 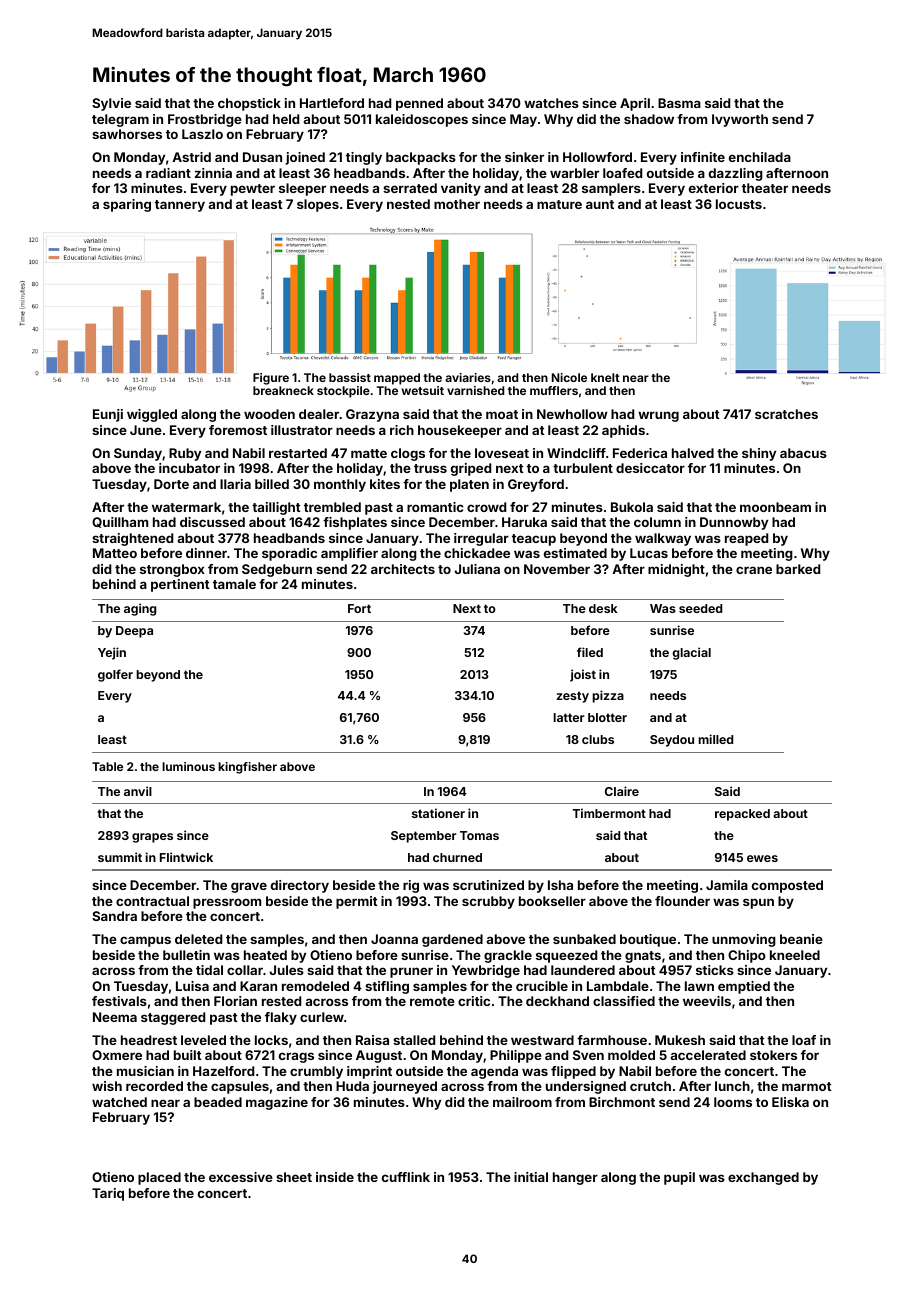 What do you see at coordinates (414, 1040) in the image?
I see `stalled` at bounding box center [414, 1040].
